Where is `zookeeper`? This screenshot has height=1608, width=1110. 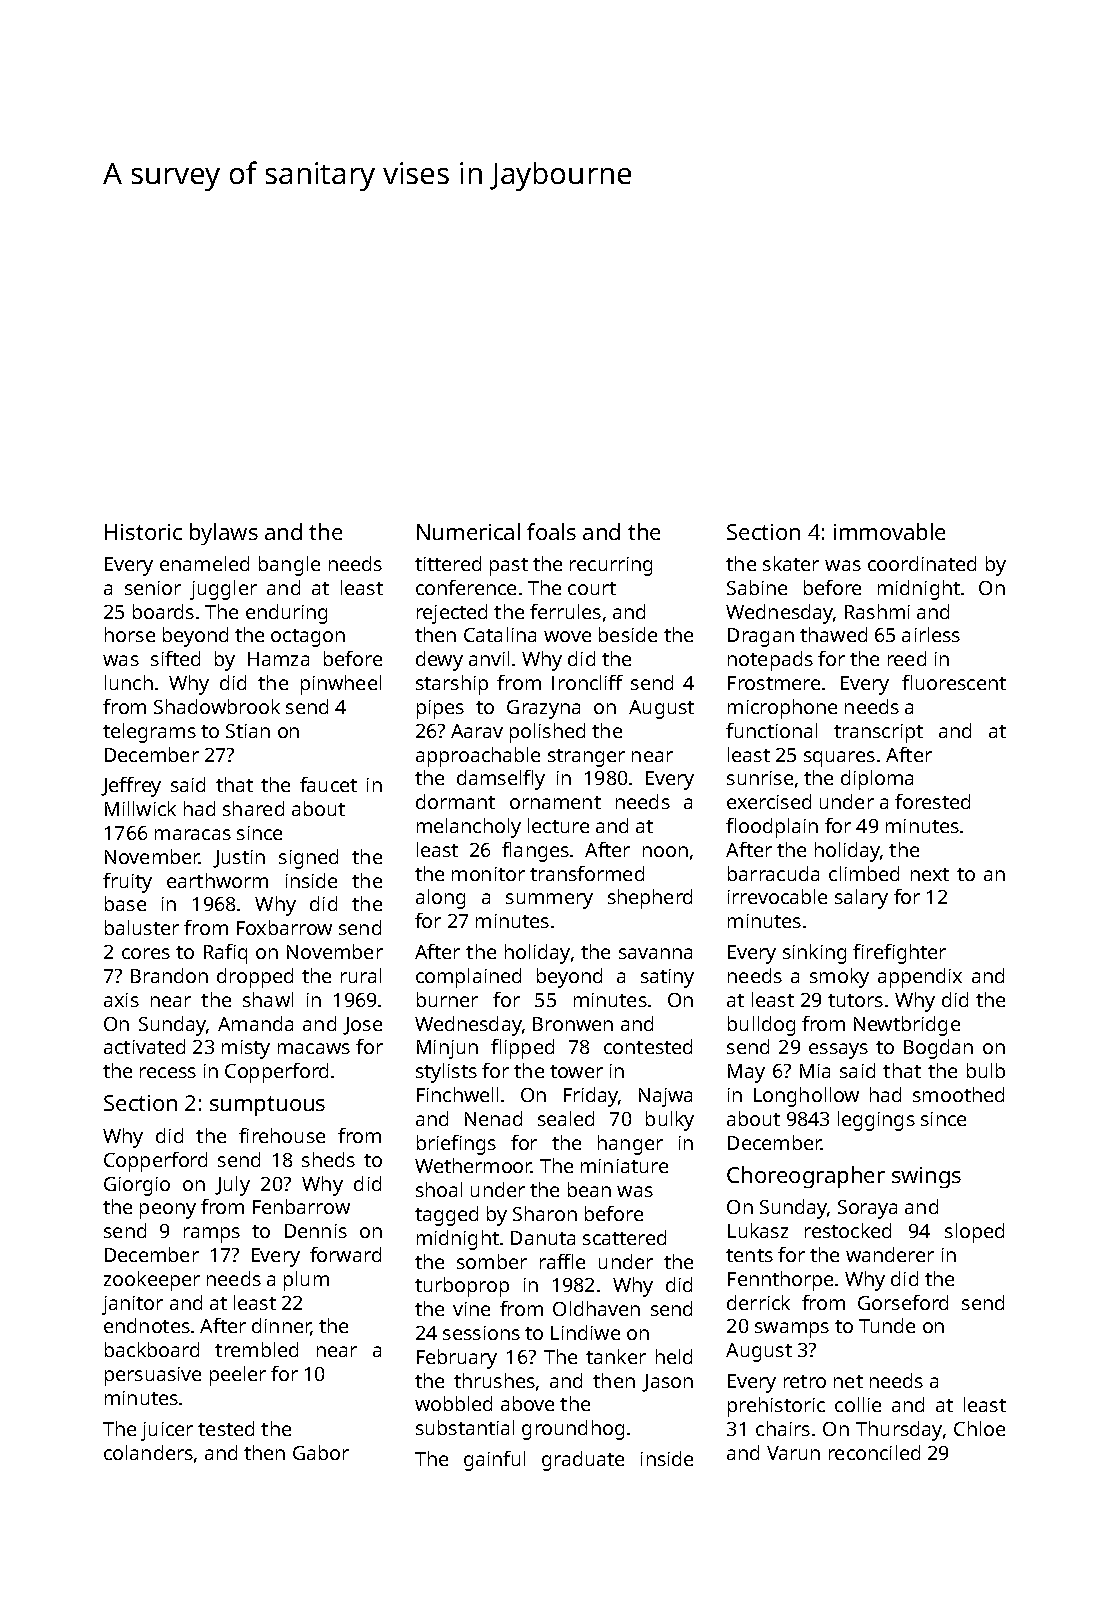
zookeeper is located at coordinates (152, 1281).
